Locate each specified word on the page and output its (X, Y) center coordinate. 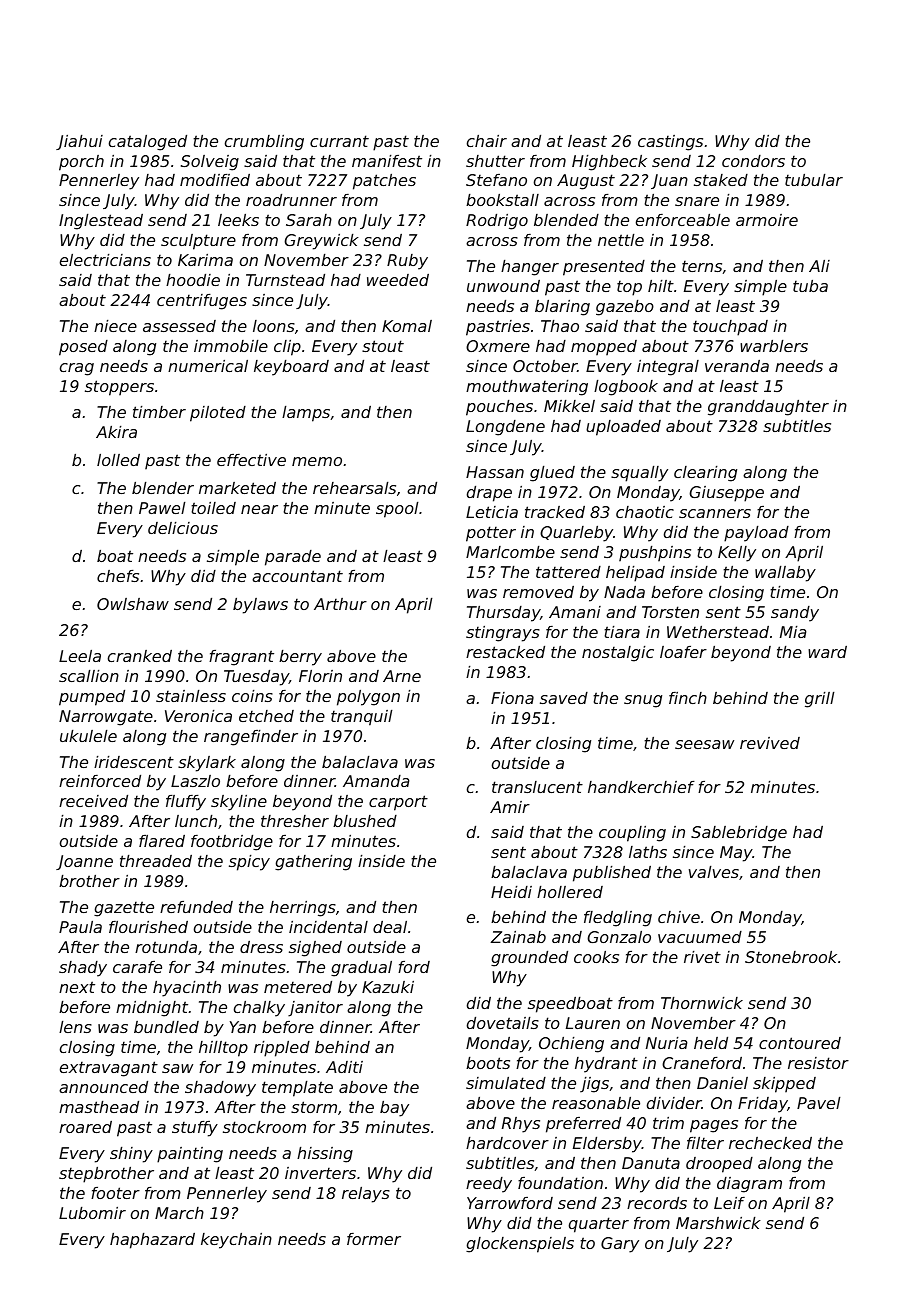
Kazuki (388, 987)
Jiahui (79, 142)
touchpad (730, 328)
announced (103, 1087)
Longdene (505, 428)
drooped (719, 1165)
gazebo (625, 308)
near (259, 509)
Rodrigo (497, 222)
